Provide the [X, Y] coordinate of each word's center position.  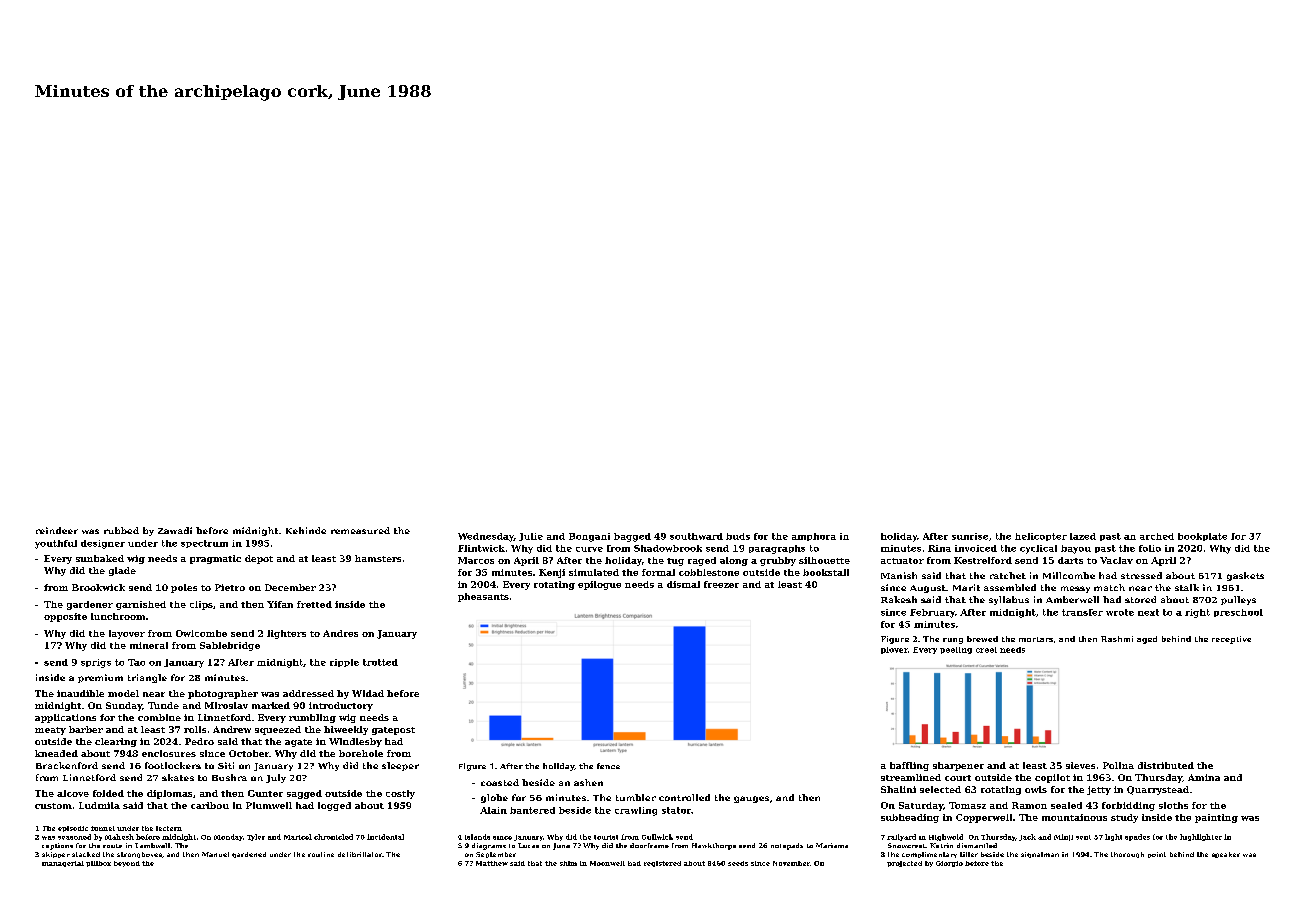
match [1109, 587]
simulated [594, 572]
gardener [90, 605]
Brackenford [67, 765]
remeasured [360, 530]
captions [57, 846]
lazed [1083, 536]
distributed [1166, 765]
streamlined [911, 777]
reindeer [57, 530]
